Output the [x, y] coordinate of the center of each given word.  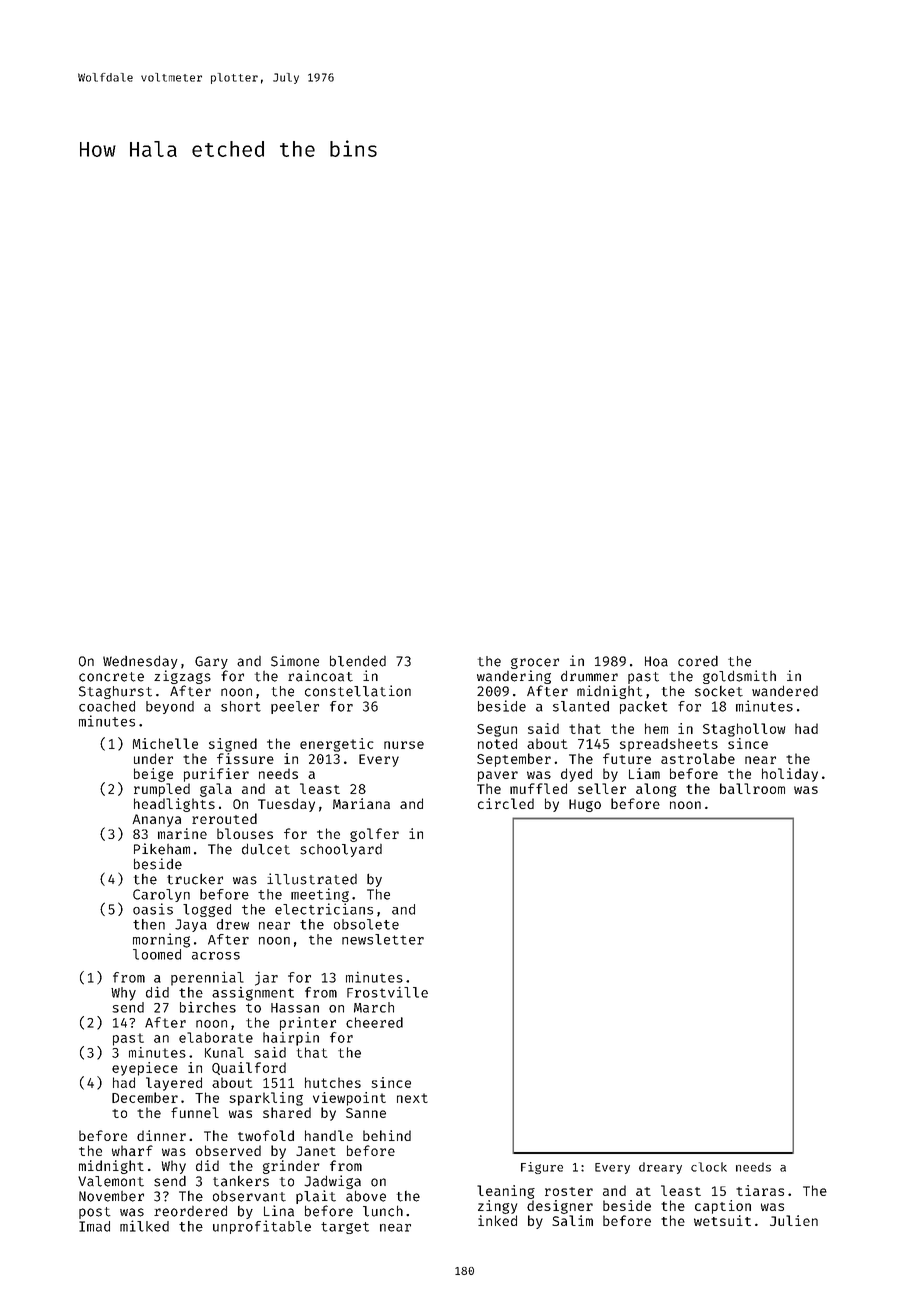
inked [497, 1220]
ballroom [752, 788]
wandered [785, 691]
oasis [153, 909]
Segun [497, 730]
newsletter [383, 939]
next [412, 1098]
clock [709, 1167]
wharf [132, 1150]
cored [698, 661]
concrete [111, 677]
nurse [404, 745]
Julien [794, 1220]
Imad [94, 1226]
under [153, 758]
